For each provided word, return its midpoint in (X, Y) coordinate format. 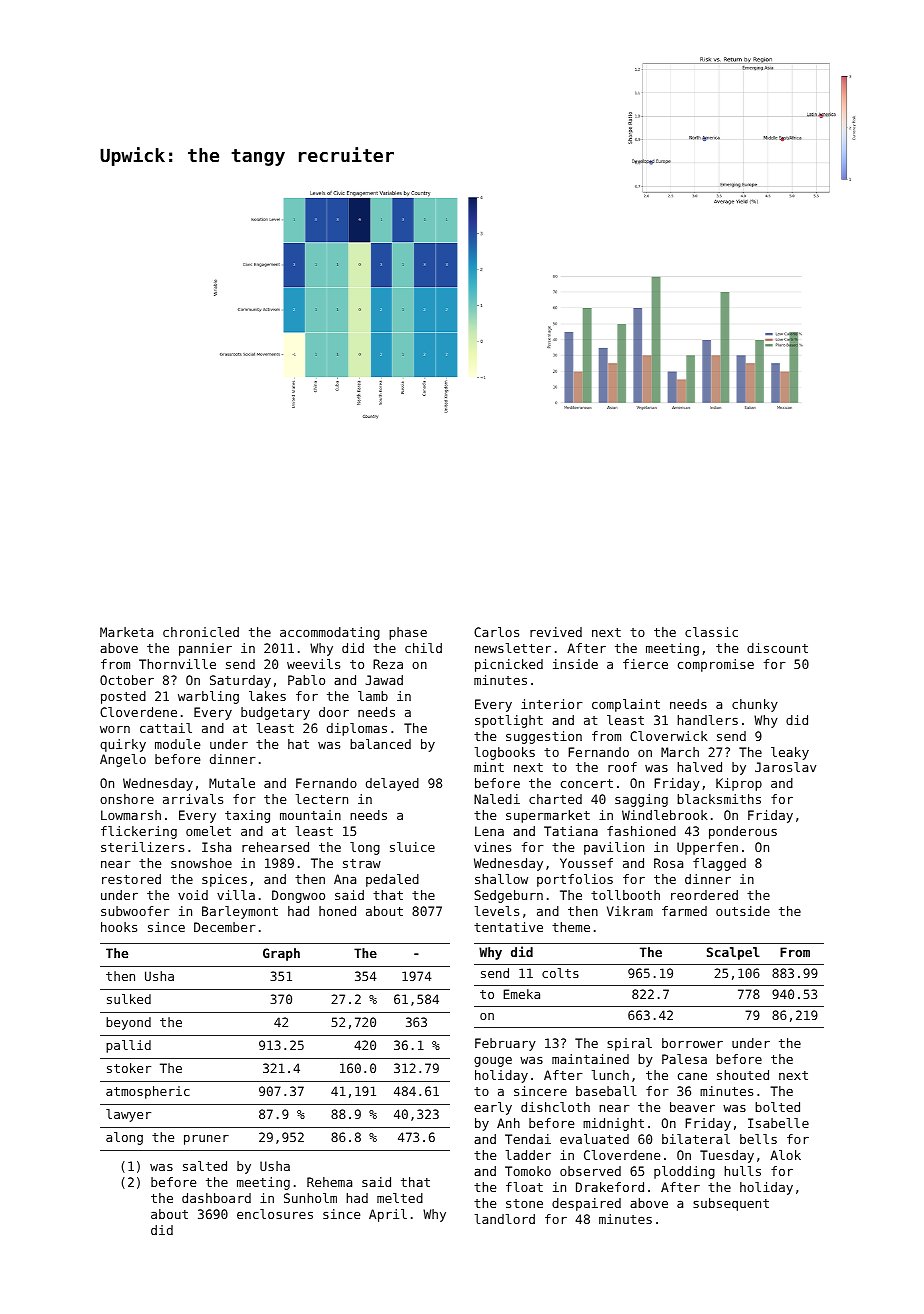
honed (337, 911)
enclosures (275, 1214)
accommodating (330, 633)
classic (711, 632)
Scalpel (733, 953)
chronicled (201, 632)
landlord (505, 1219)
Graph (281, 954)
